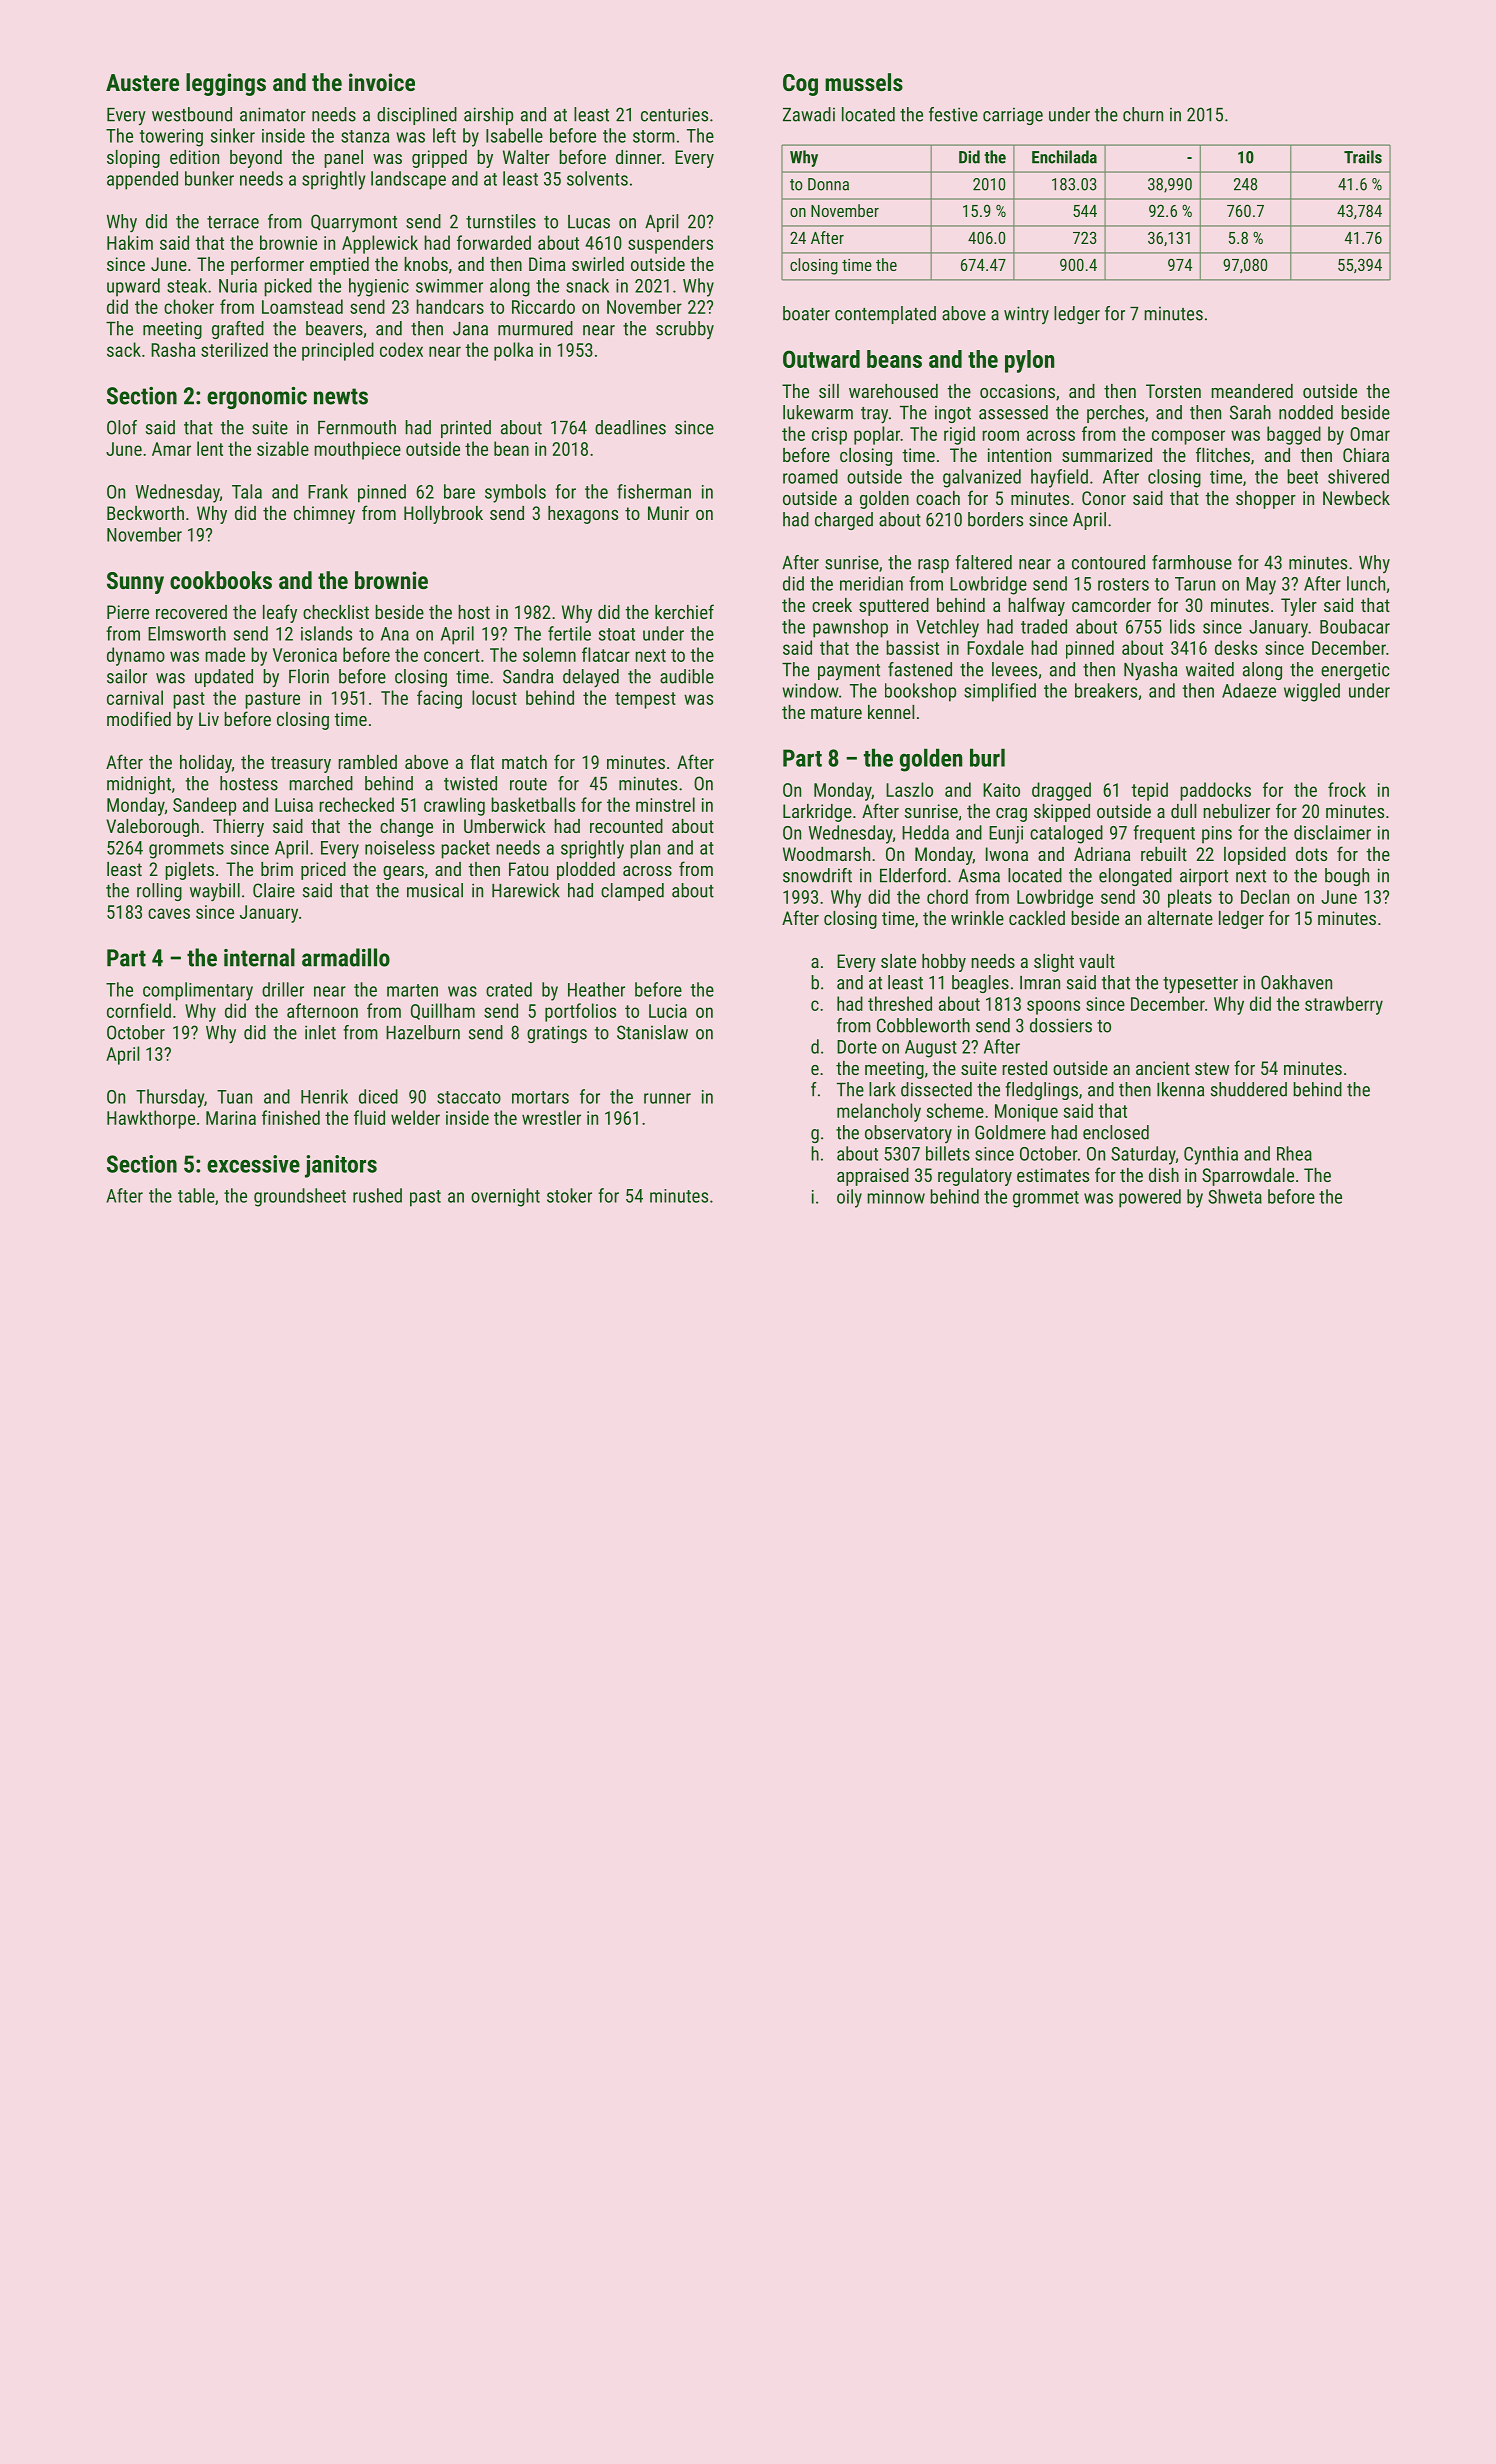 The height and width of the screenshot is (2464, 1496). Describe the element at coordinates (133, 287) in the screenshot. I see `upward` at that location.
